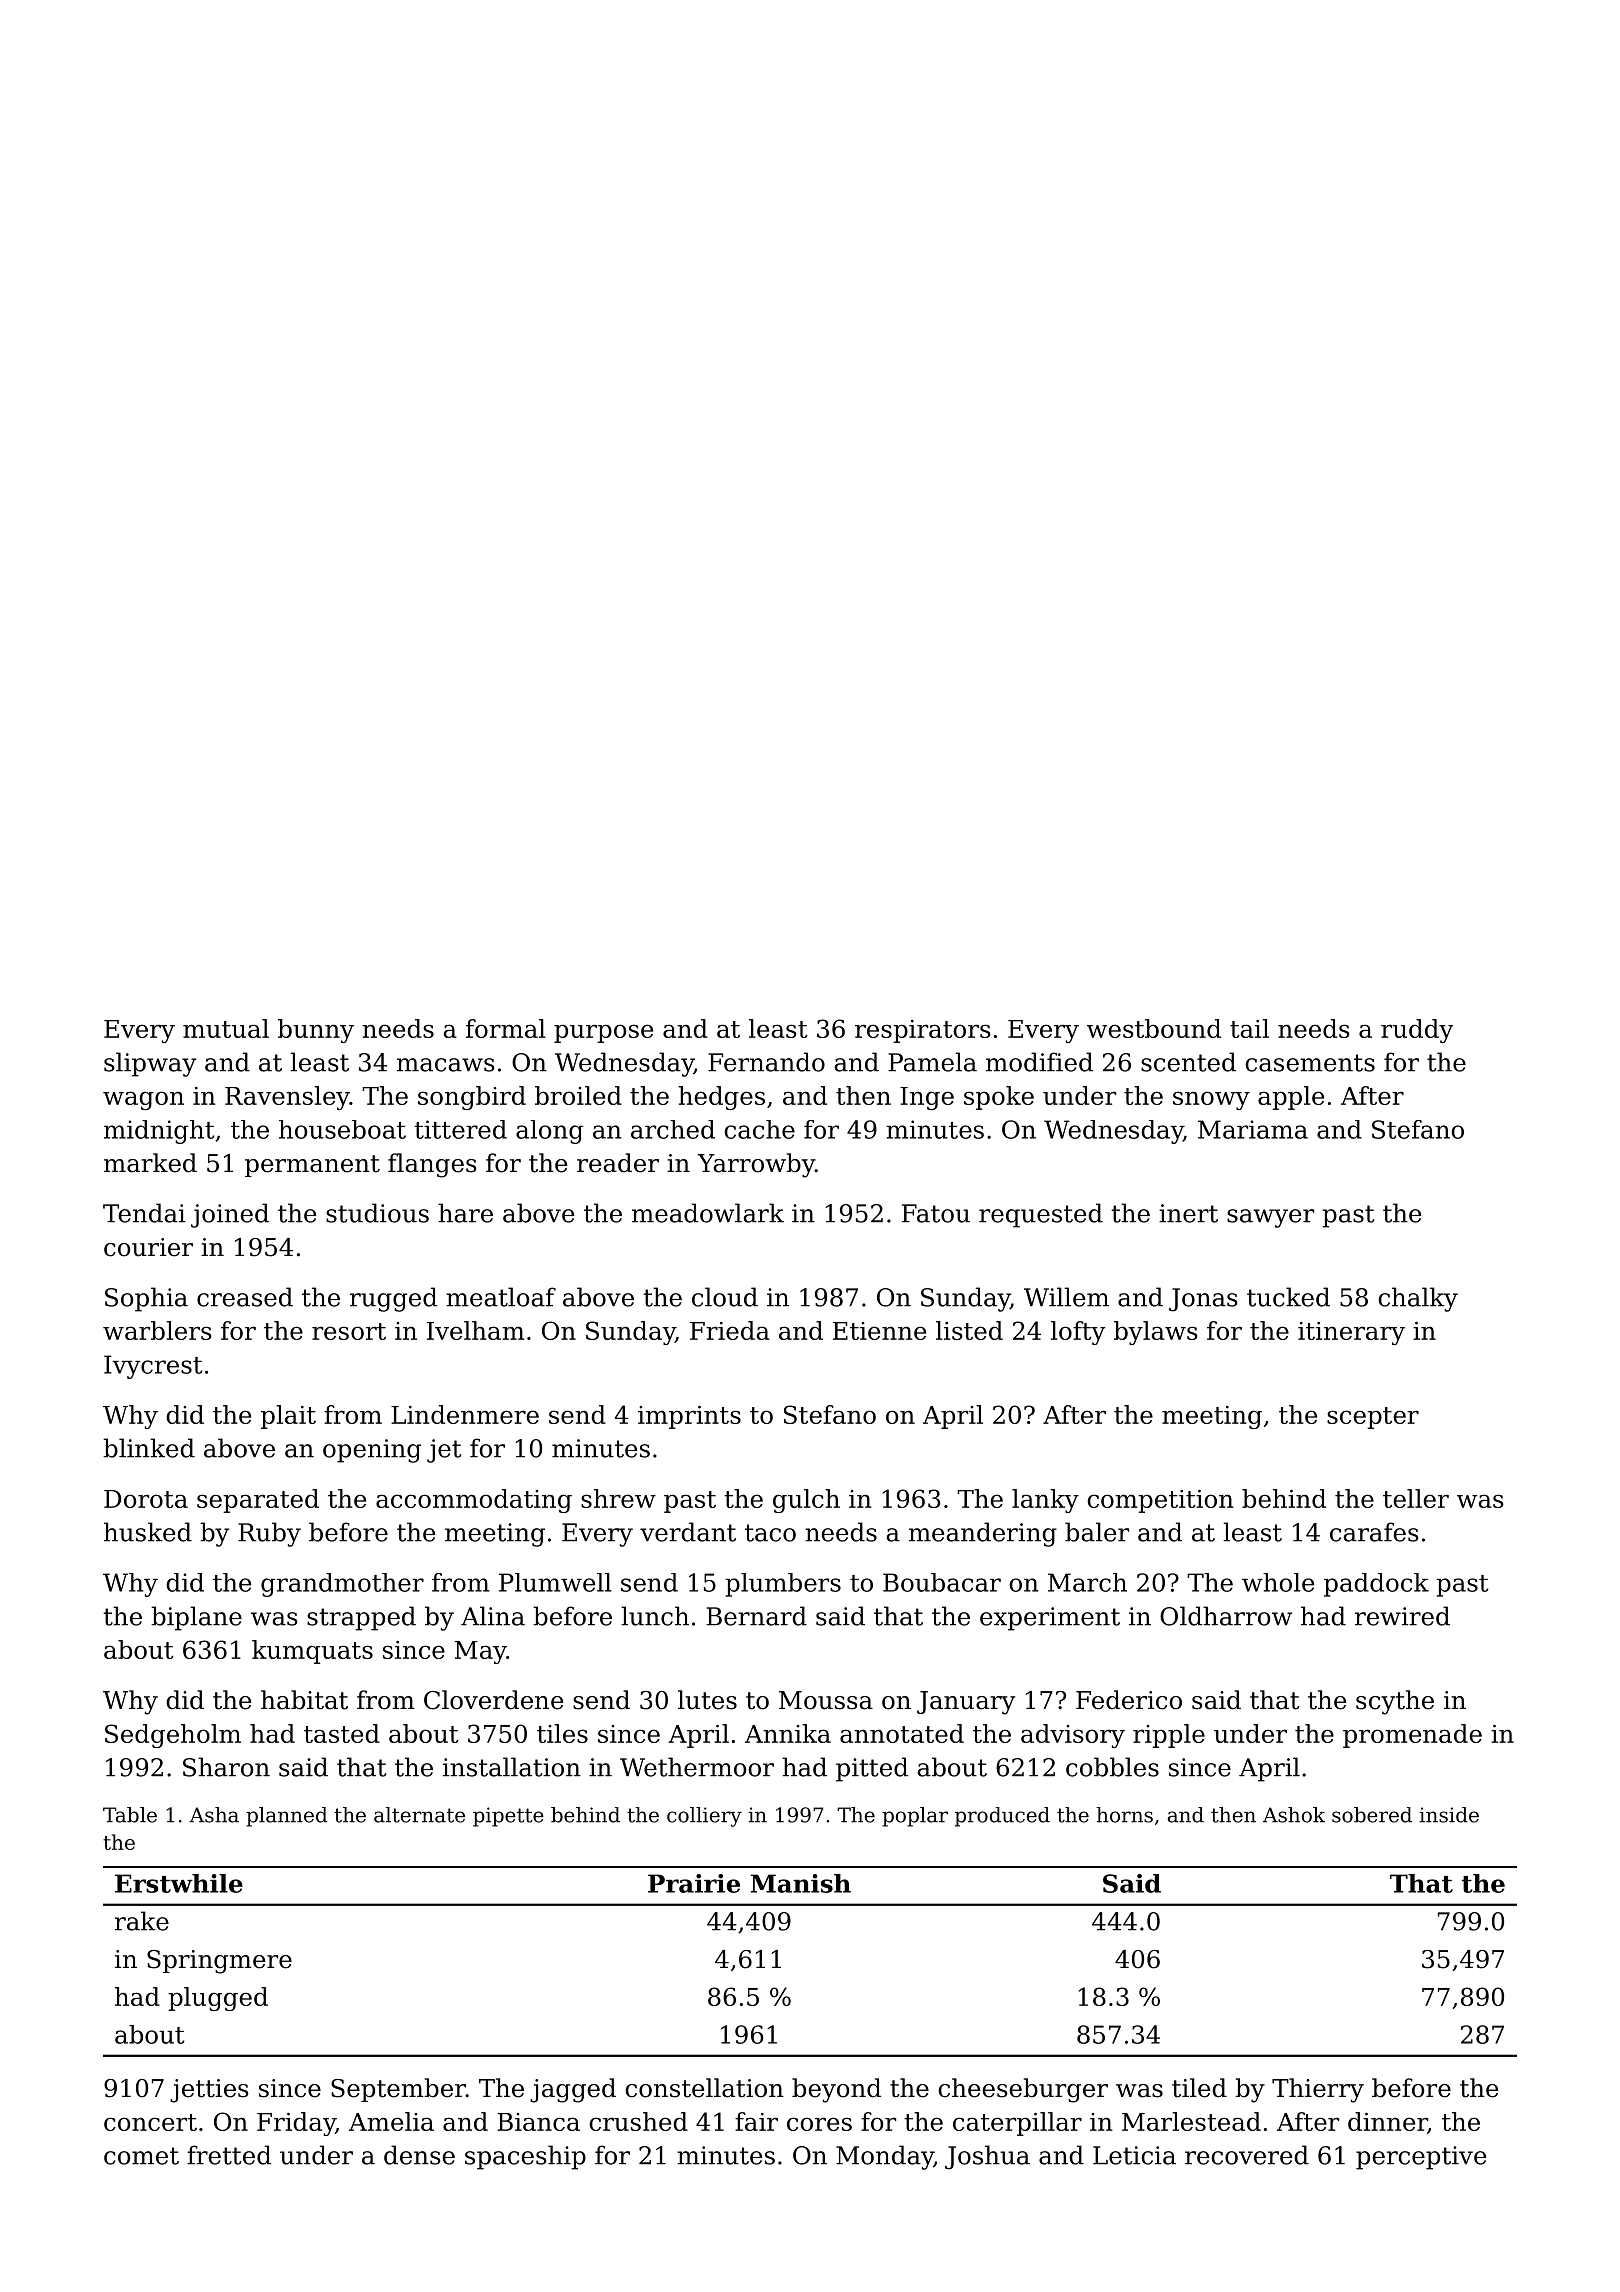  I want to click on teller, so click(1416, 1498).
